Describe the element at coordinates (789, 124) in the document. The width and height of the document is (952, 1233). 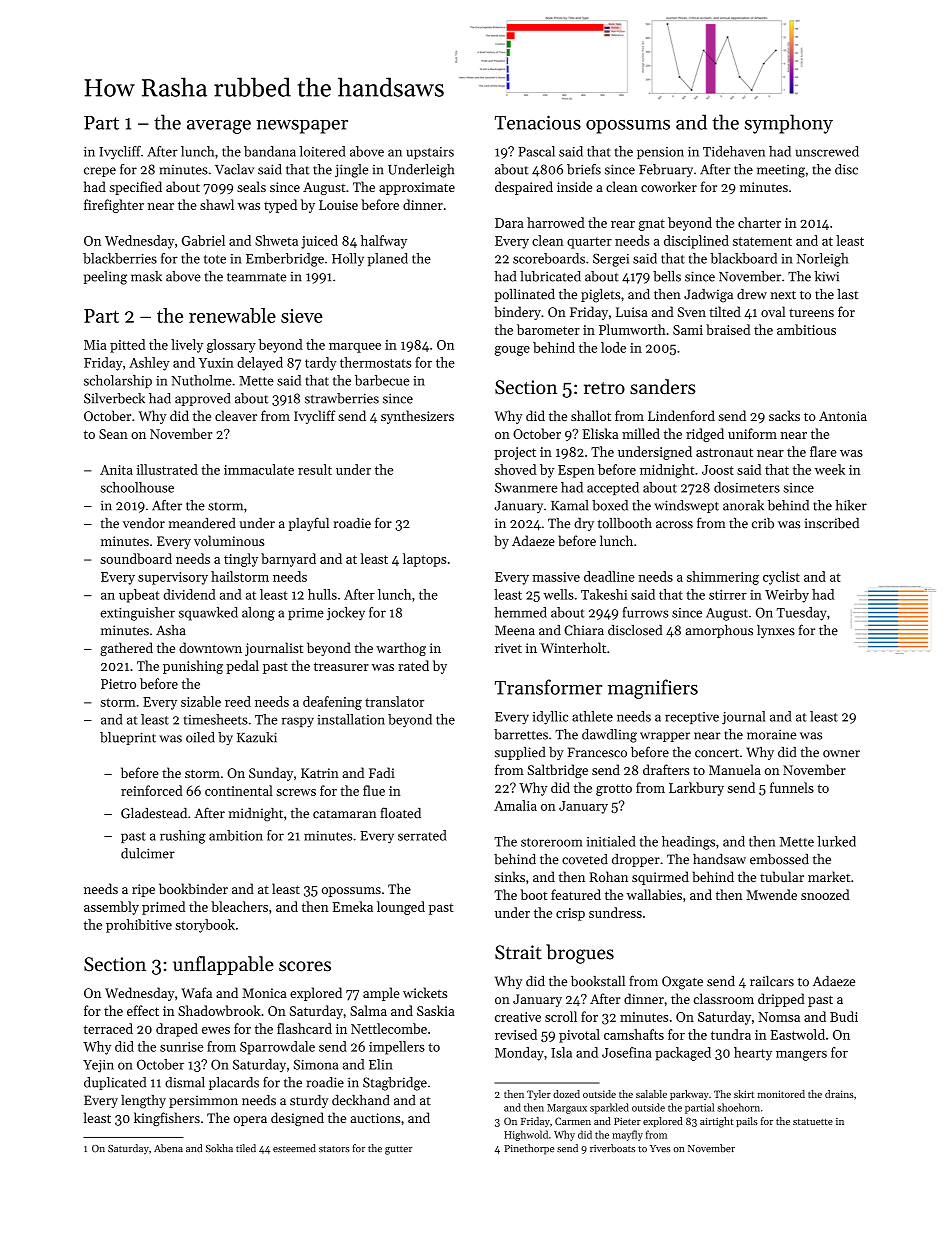
I see `symphony` at that location.
